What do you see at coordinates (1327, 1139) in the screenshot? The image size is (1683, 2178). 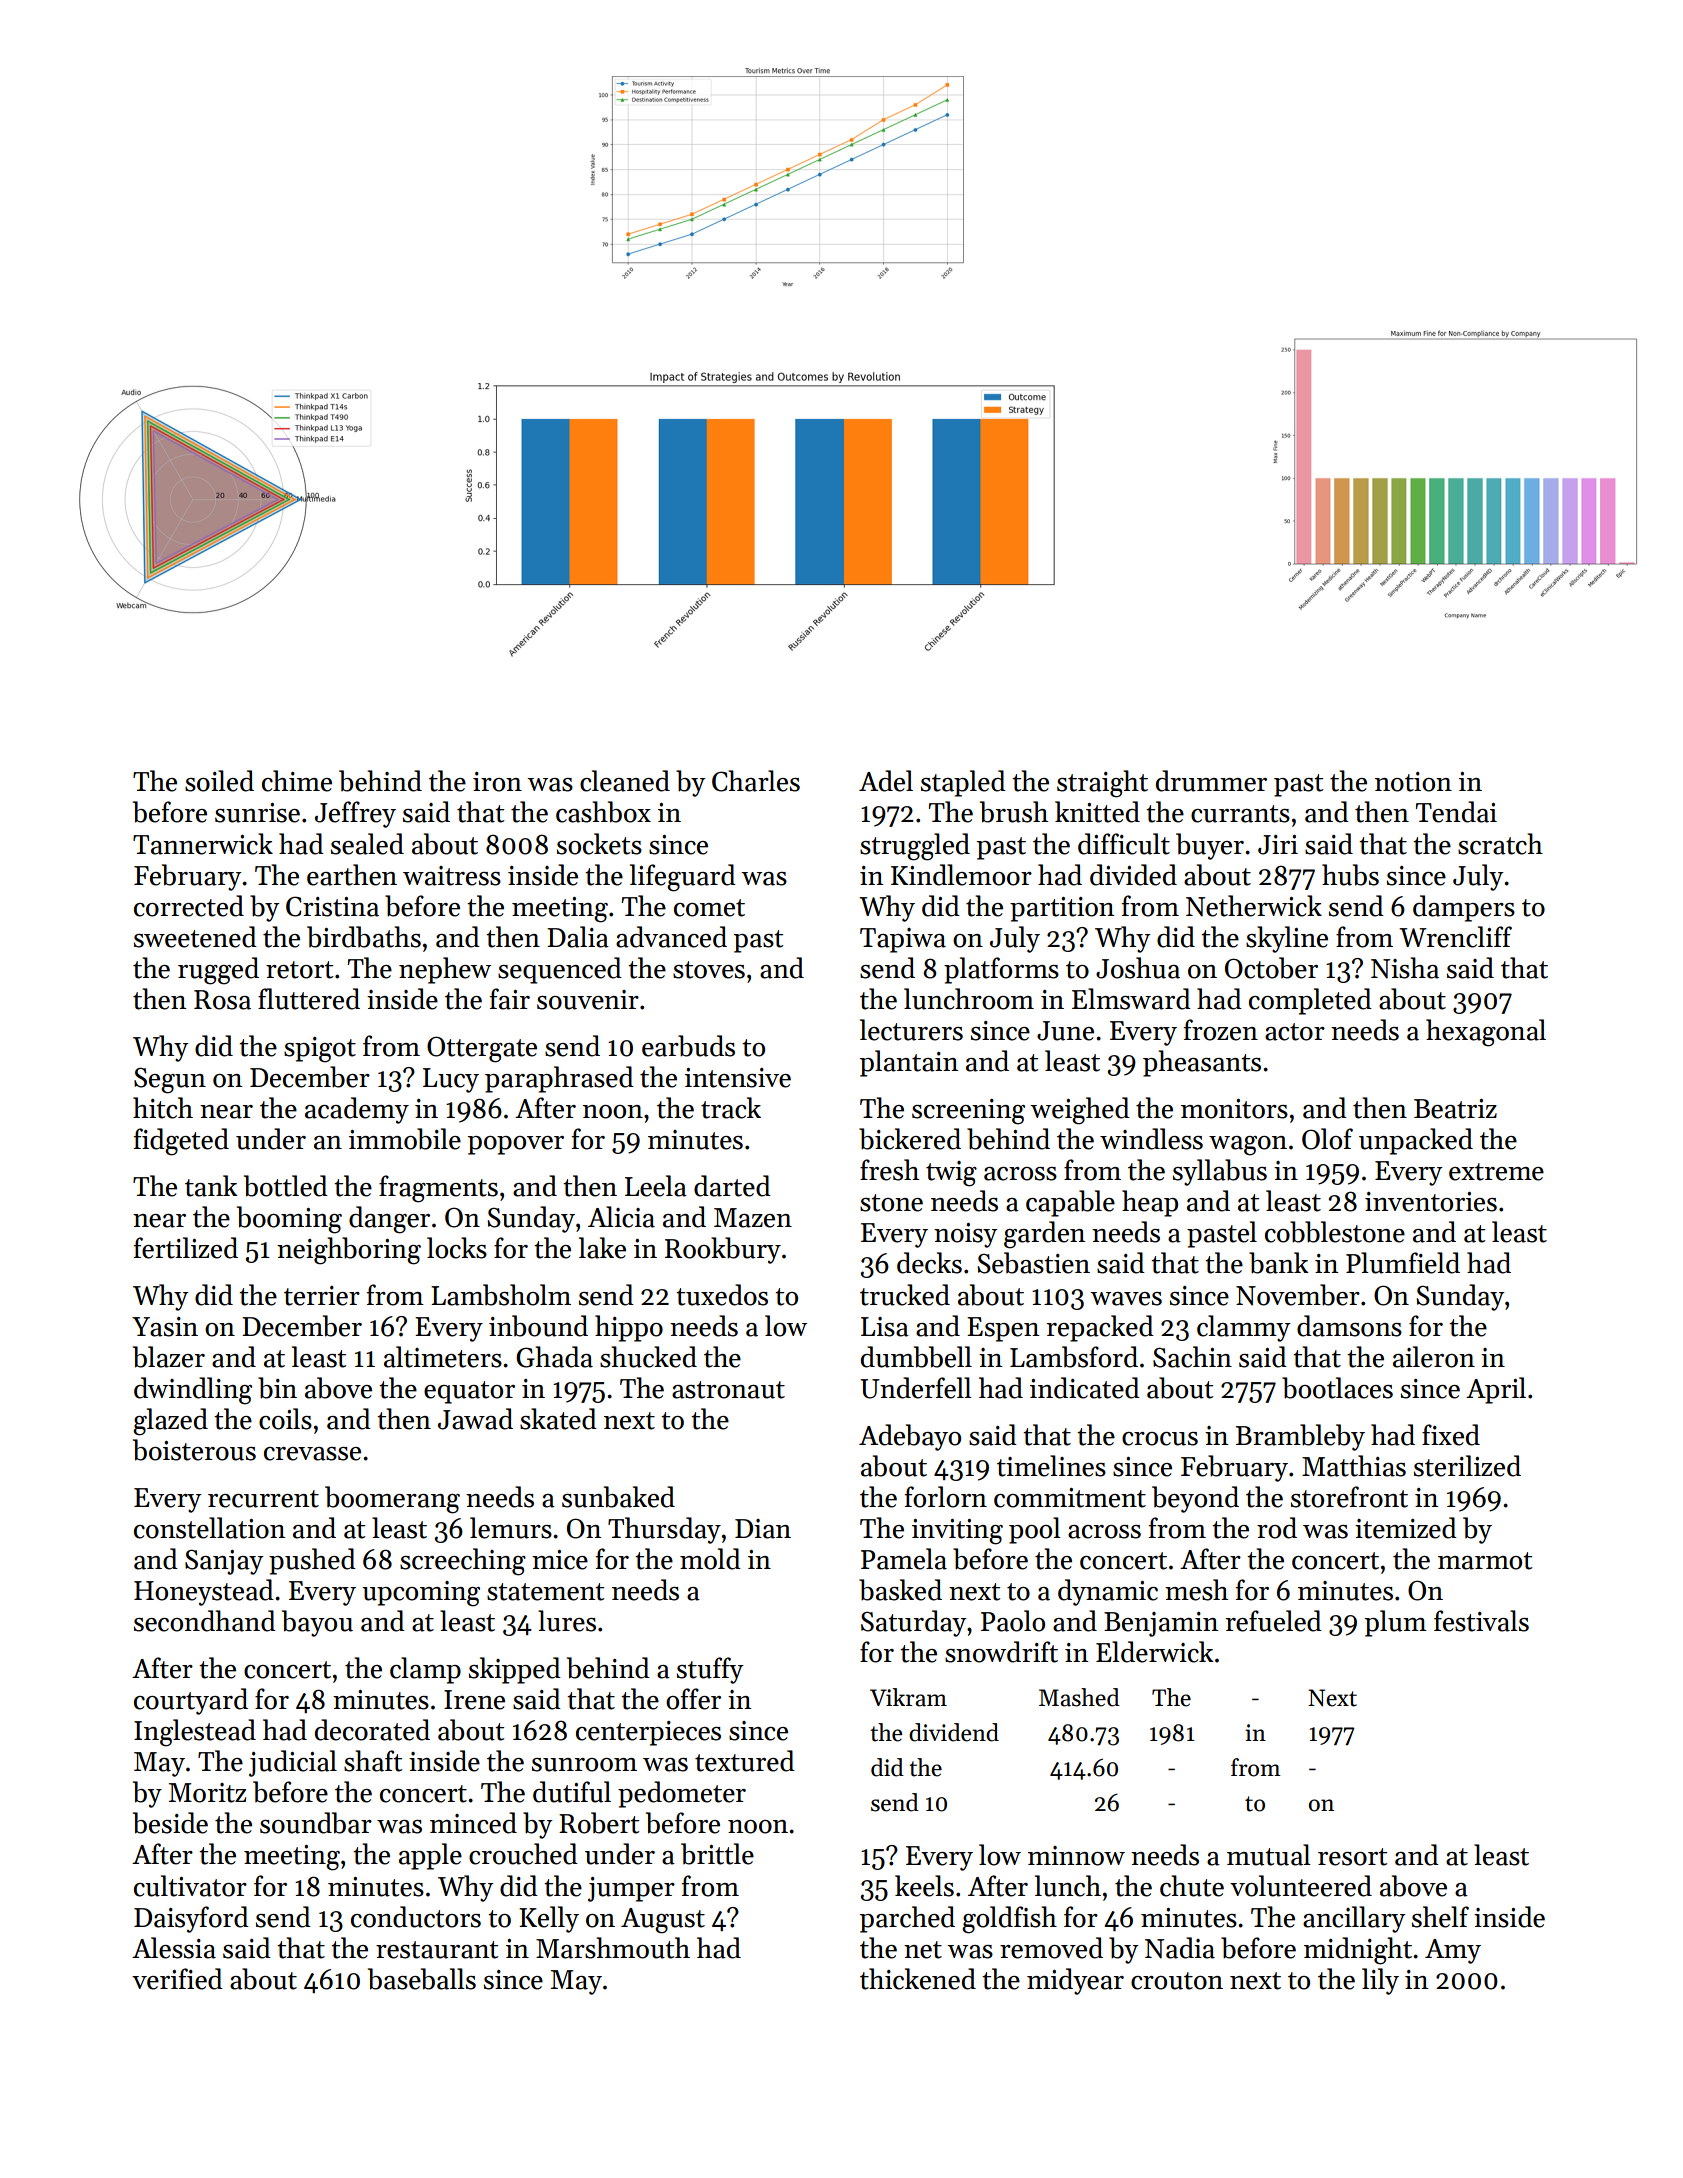 I see `Olof` at bounding box center [1327, 1139].
